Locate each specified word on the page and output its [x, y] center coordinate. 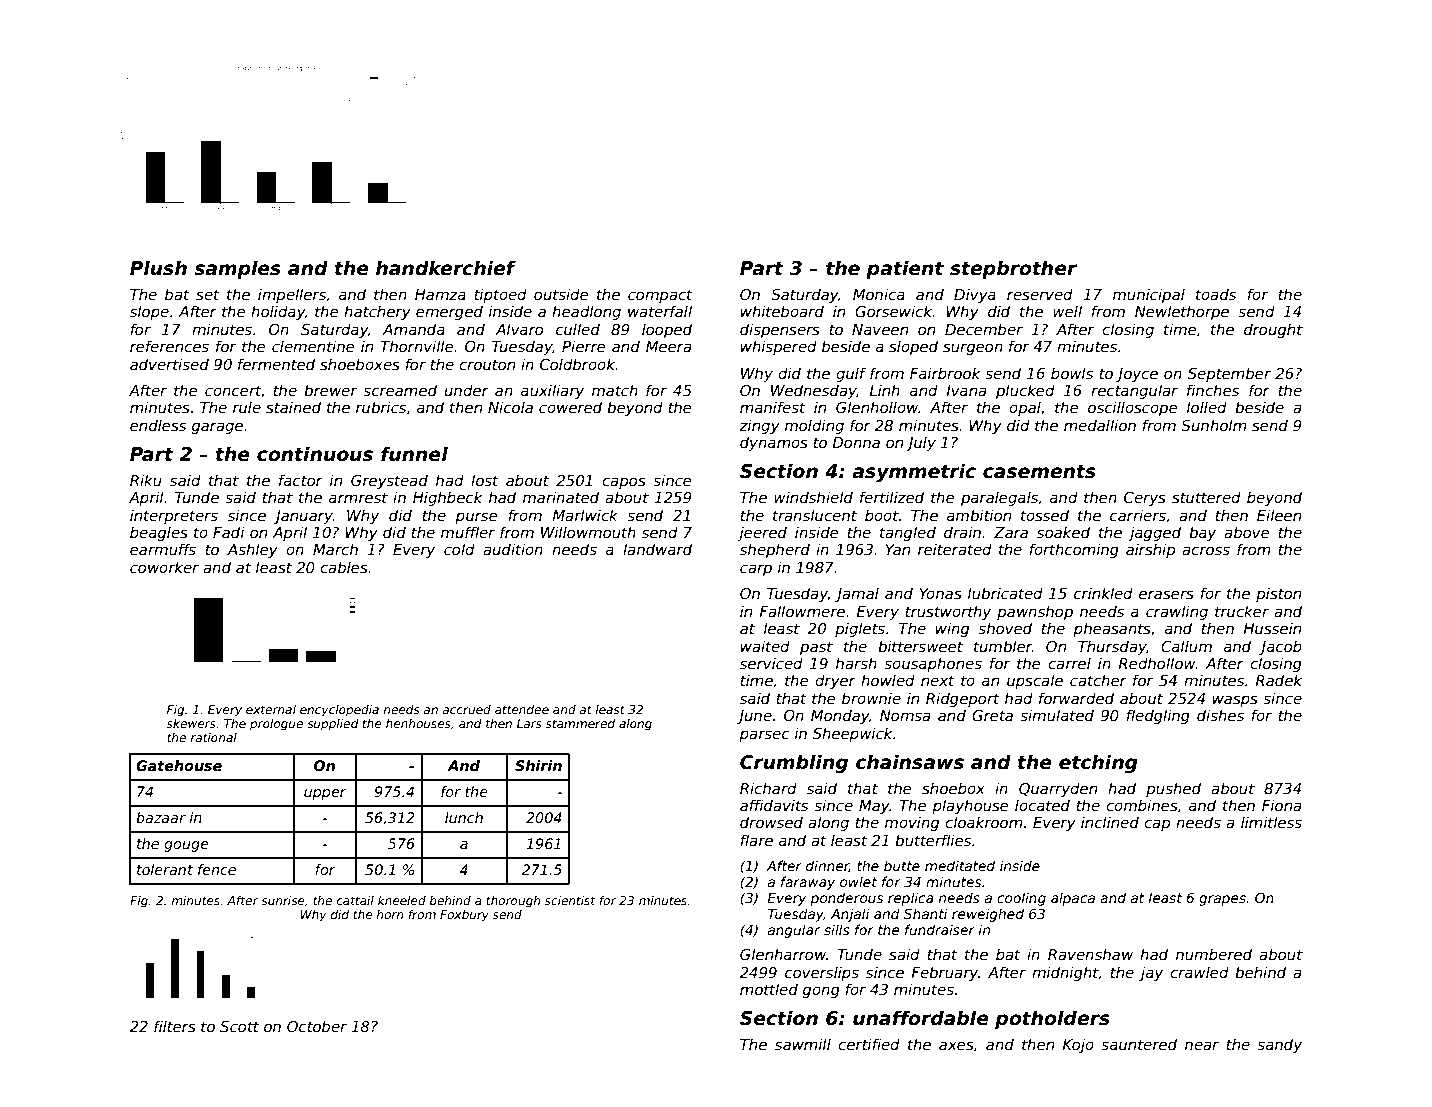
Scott [239, 1026]
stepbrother [1013, 269]
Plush [158, 268]
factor [301, 480]
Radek [1278, 680]
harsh [856, 663]
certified [869, 1044]
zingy [759, 426]
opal [1025, 408]
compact [660, 296]
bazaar [161, 817]
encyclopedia [339, 711]
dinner [827, 866]
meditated [960, 865]
